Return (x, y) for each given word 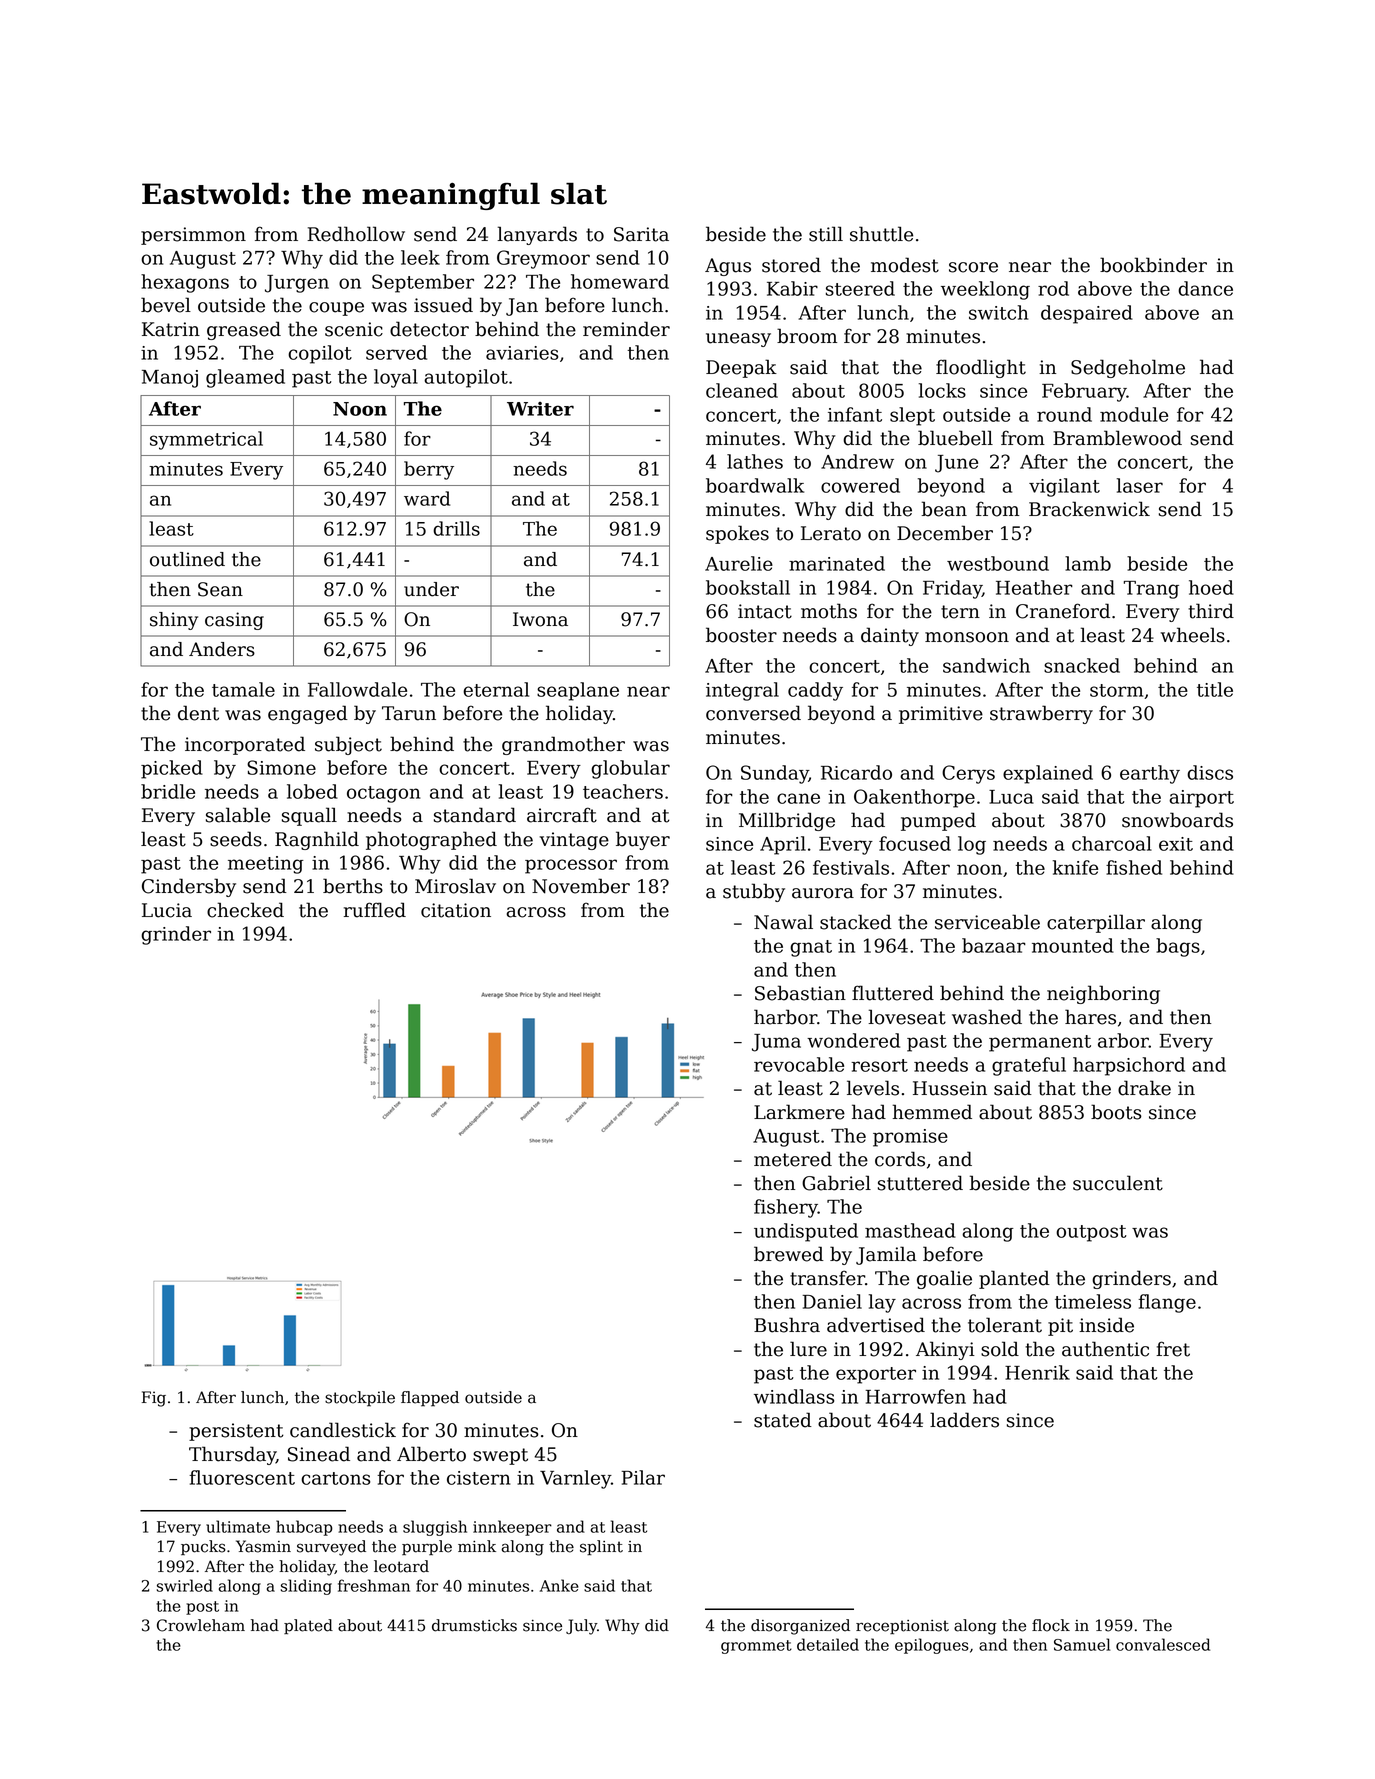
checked (245, 910)
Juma (776, 1043)
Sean (220, 589)
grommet (756, 1647)
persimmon (193, 236)
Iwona (540, 619)
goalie (944, 1279)
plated (308, 1626)
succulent (1118, 1183)
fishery (786, 1208)
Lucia (167, 910)
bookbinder (1153, 265)
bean (944, 509)
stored (791, 265)
